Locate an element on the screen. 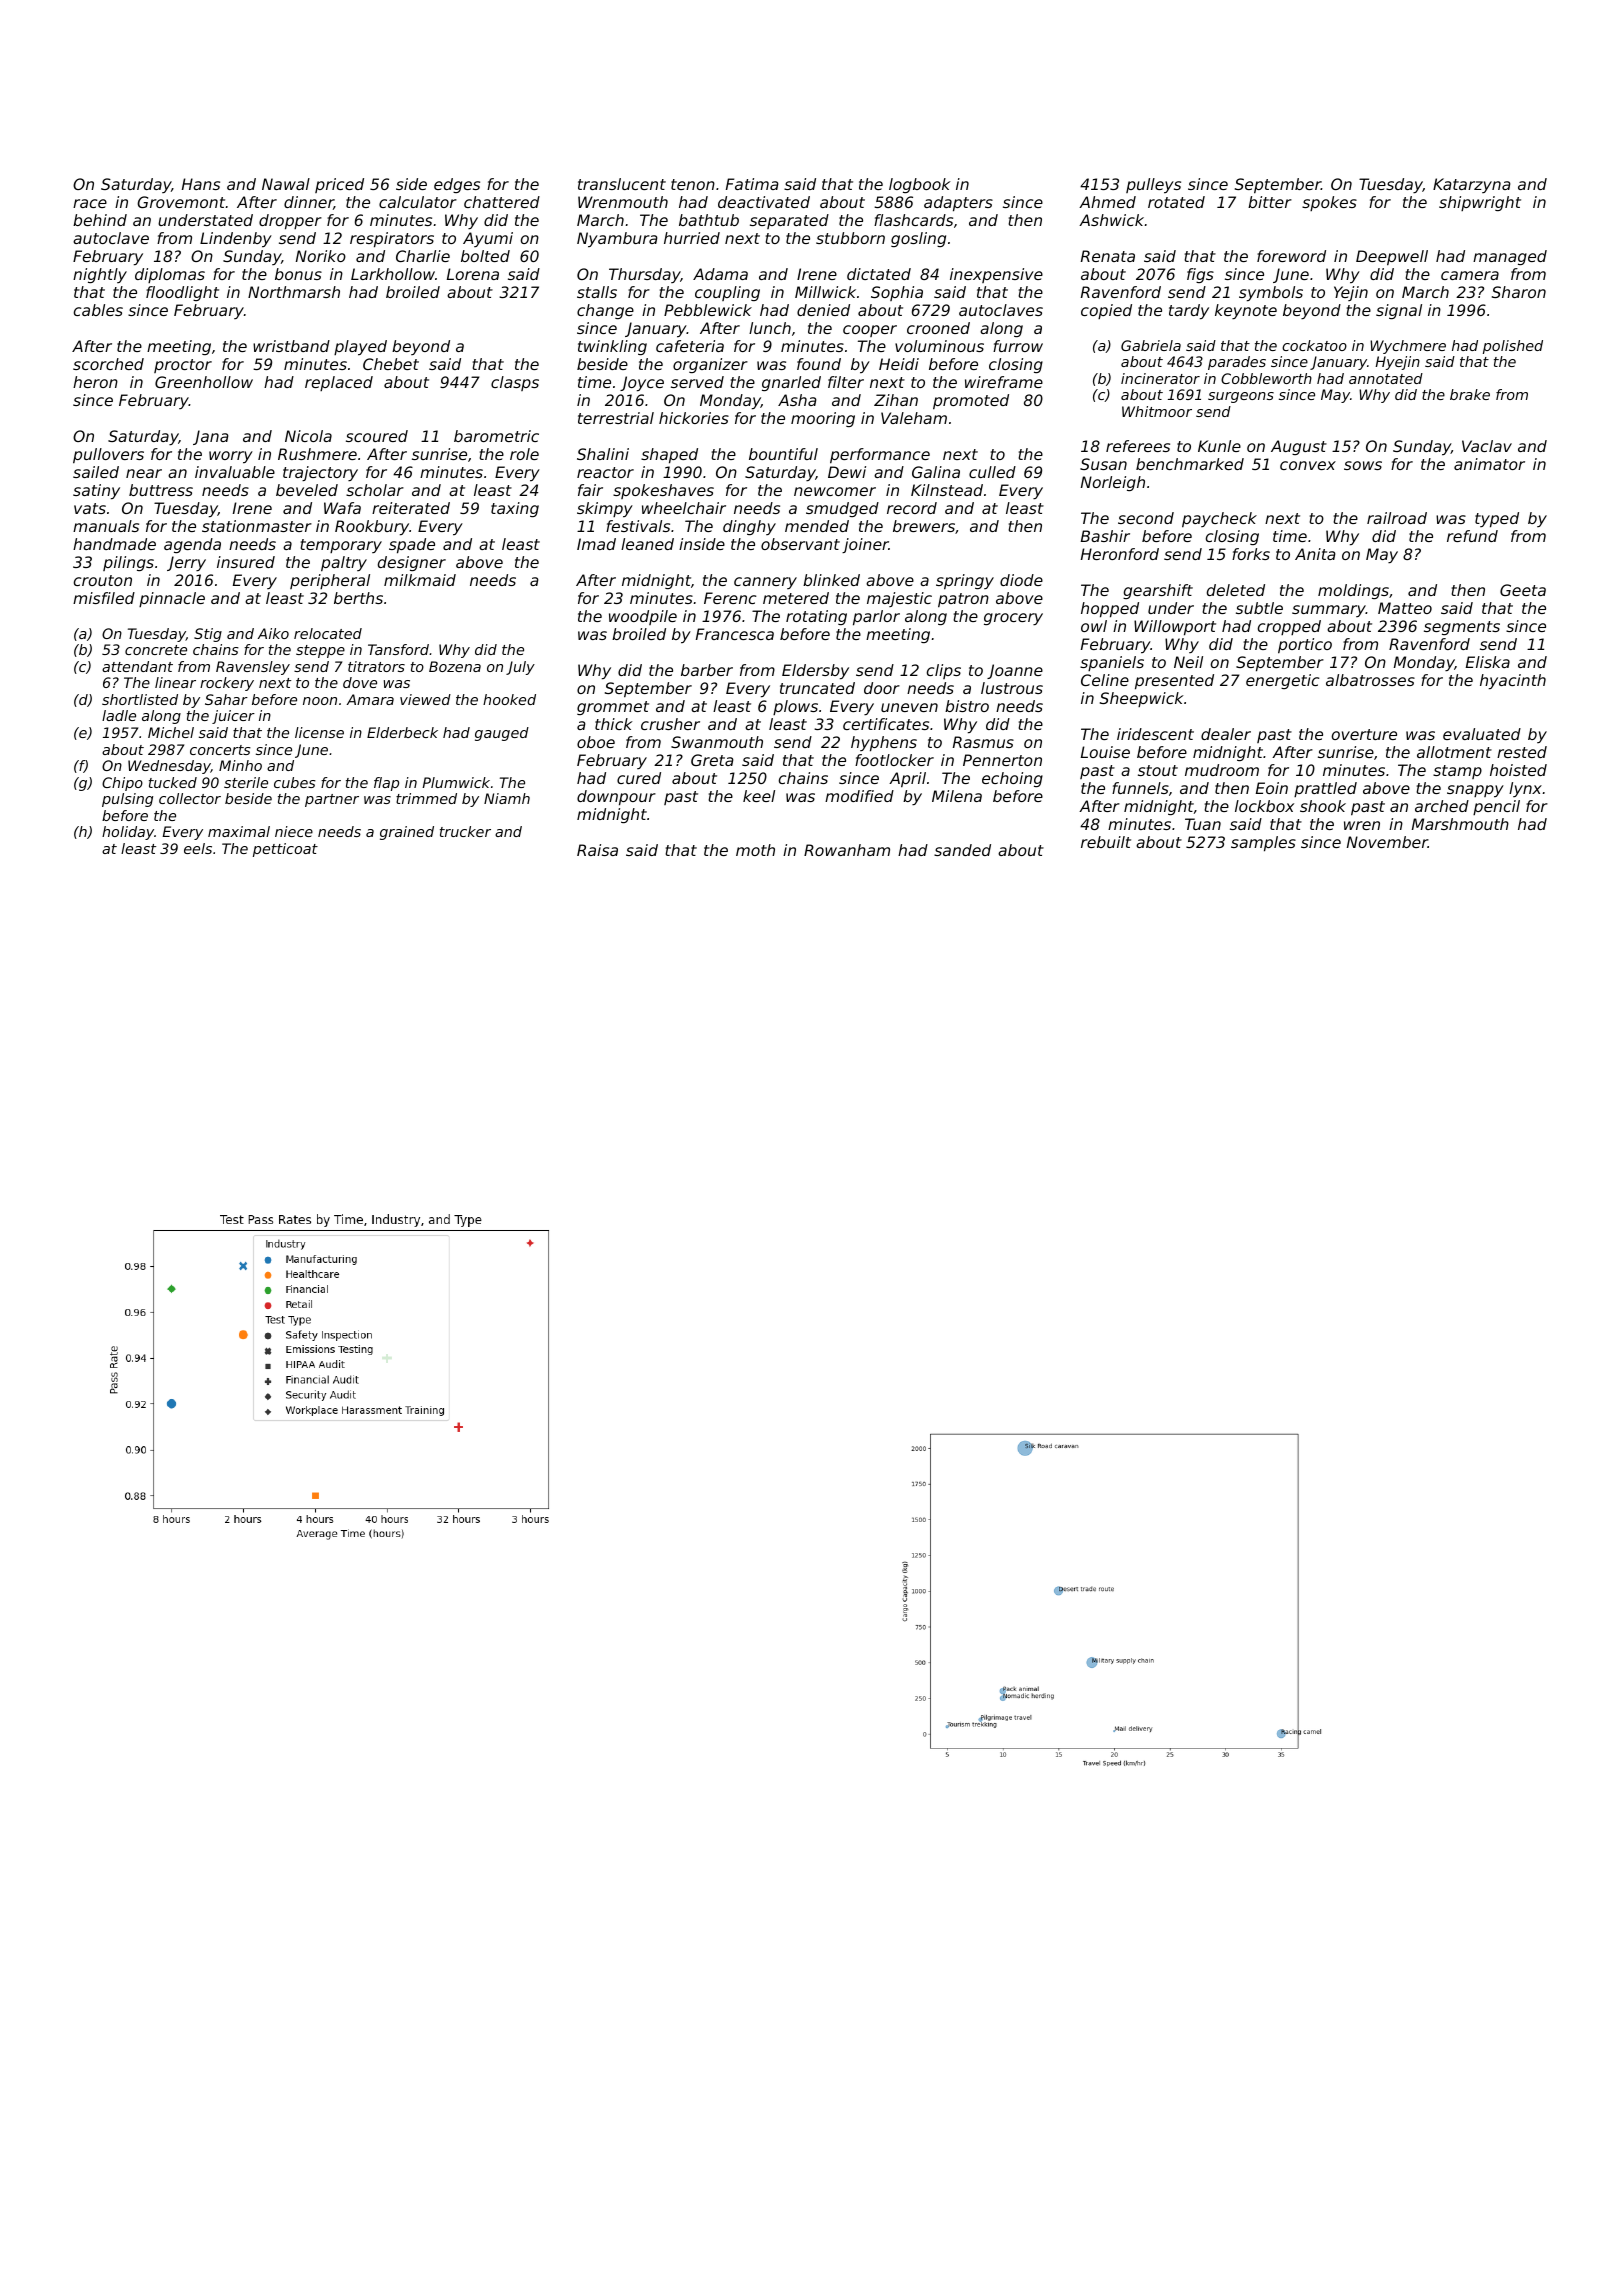  respirators is located at coordinates (392, 240).
